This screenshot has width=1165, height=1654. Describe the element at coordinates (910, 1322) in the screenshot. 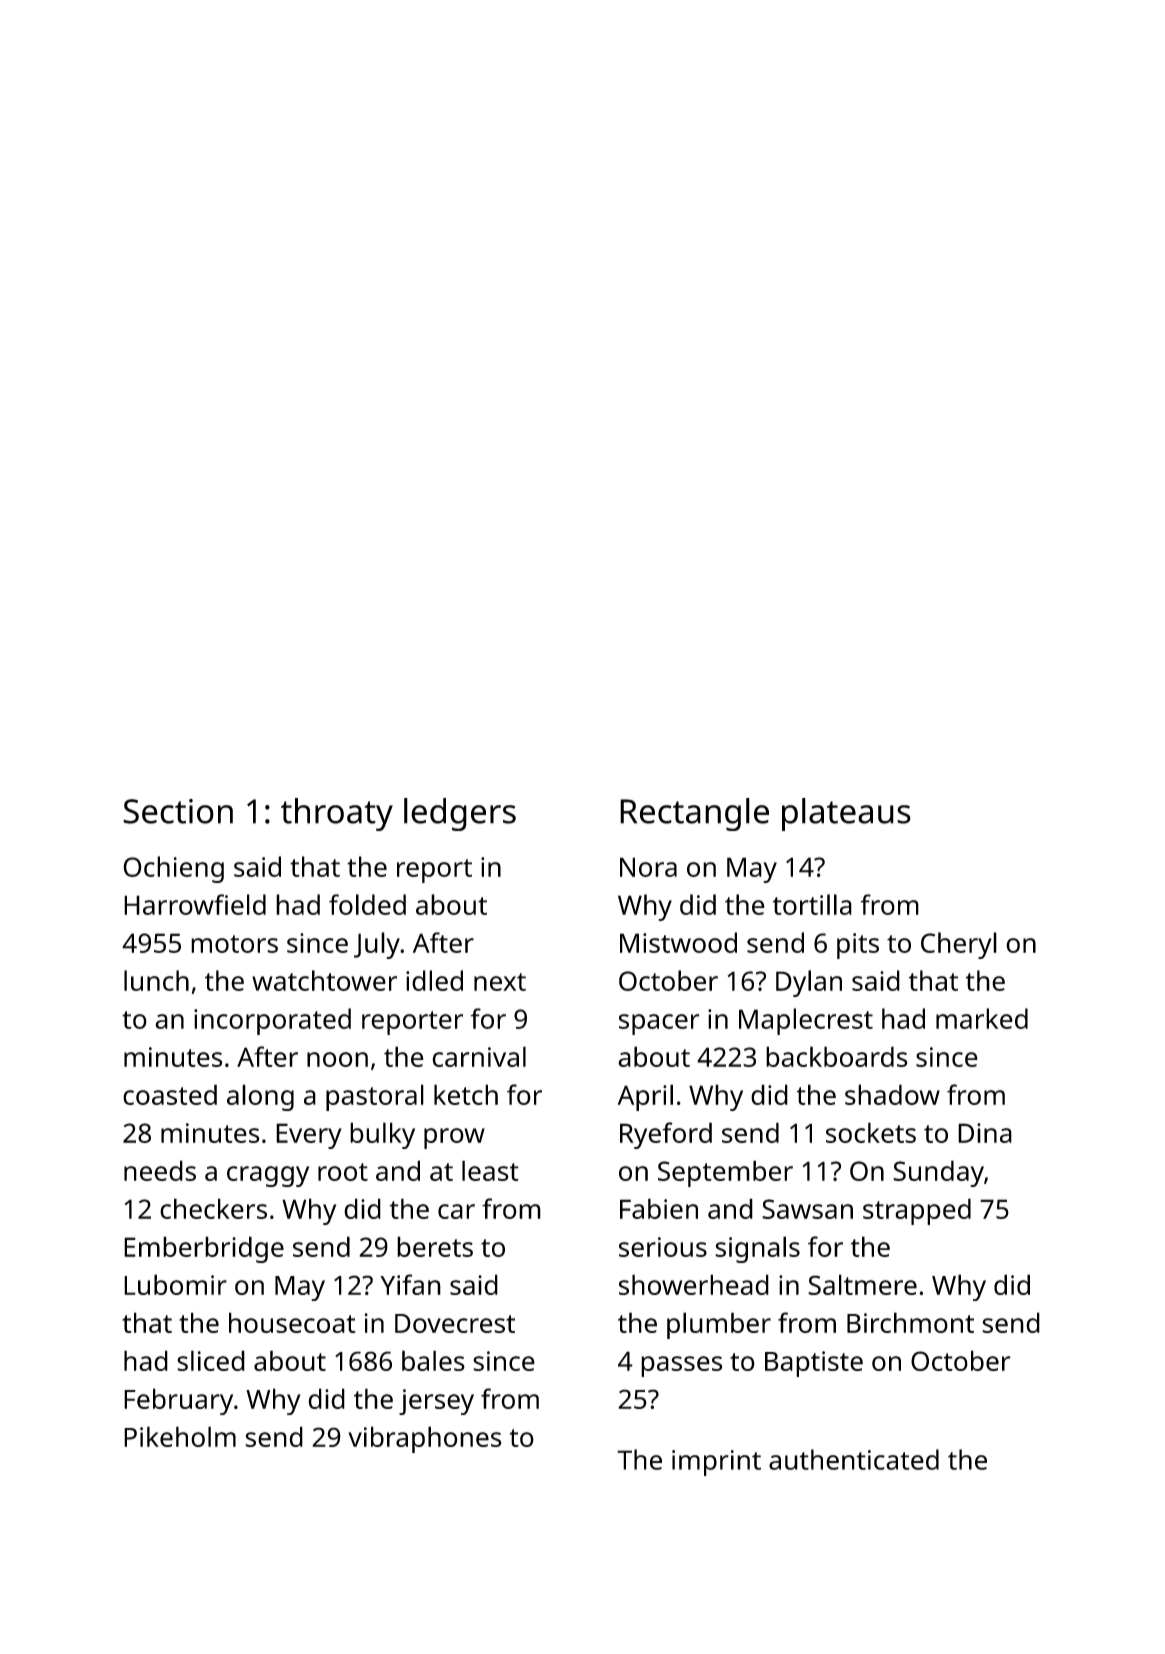

I see `Birchmont` at that location.
